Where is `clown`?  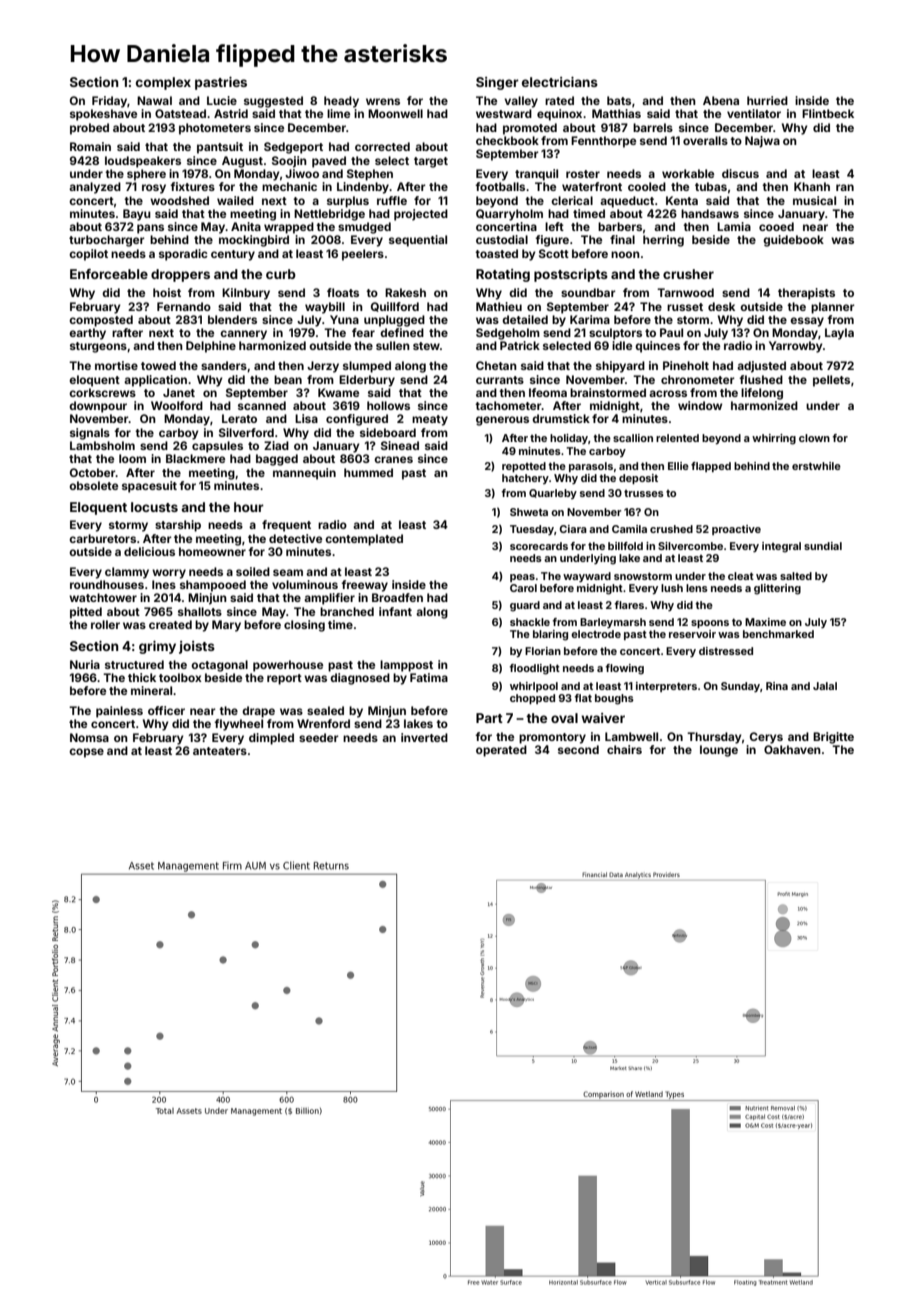 clown is located at coordinates (814, 438).
